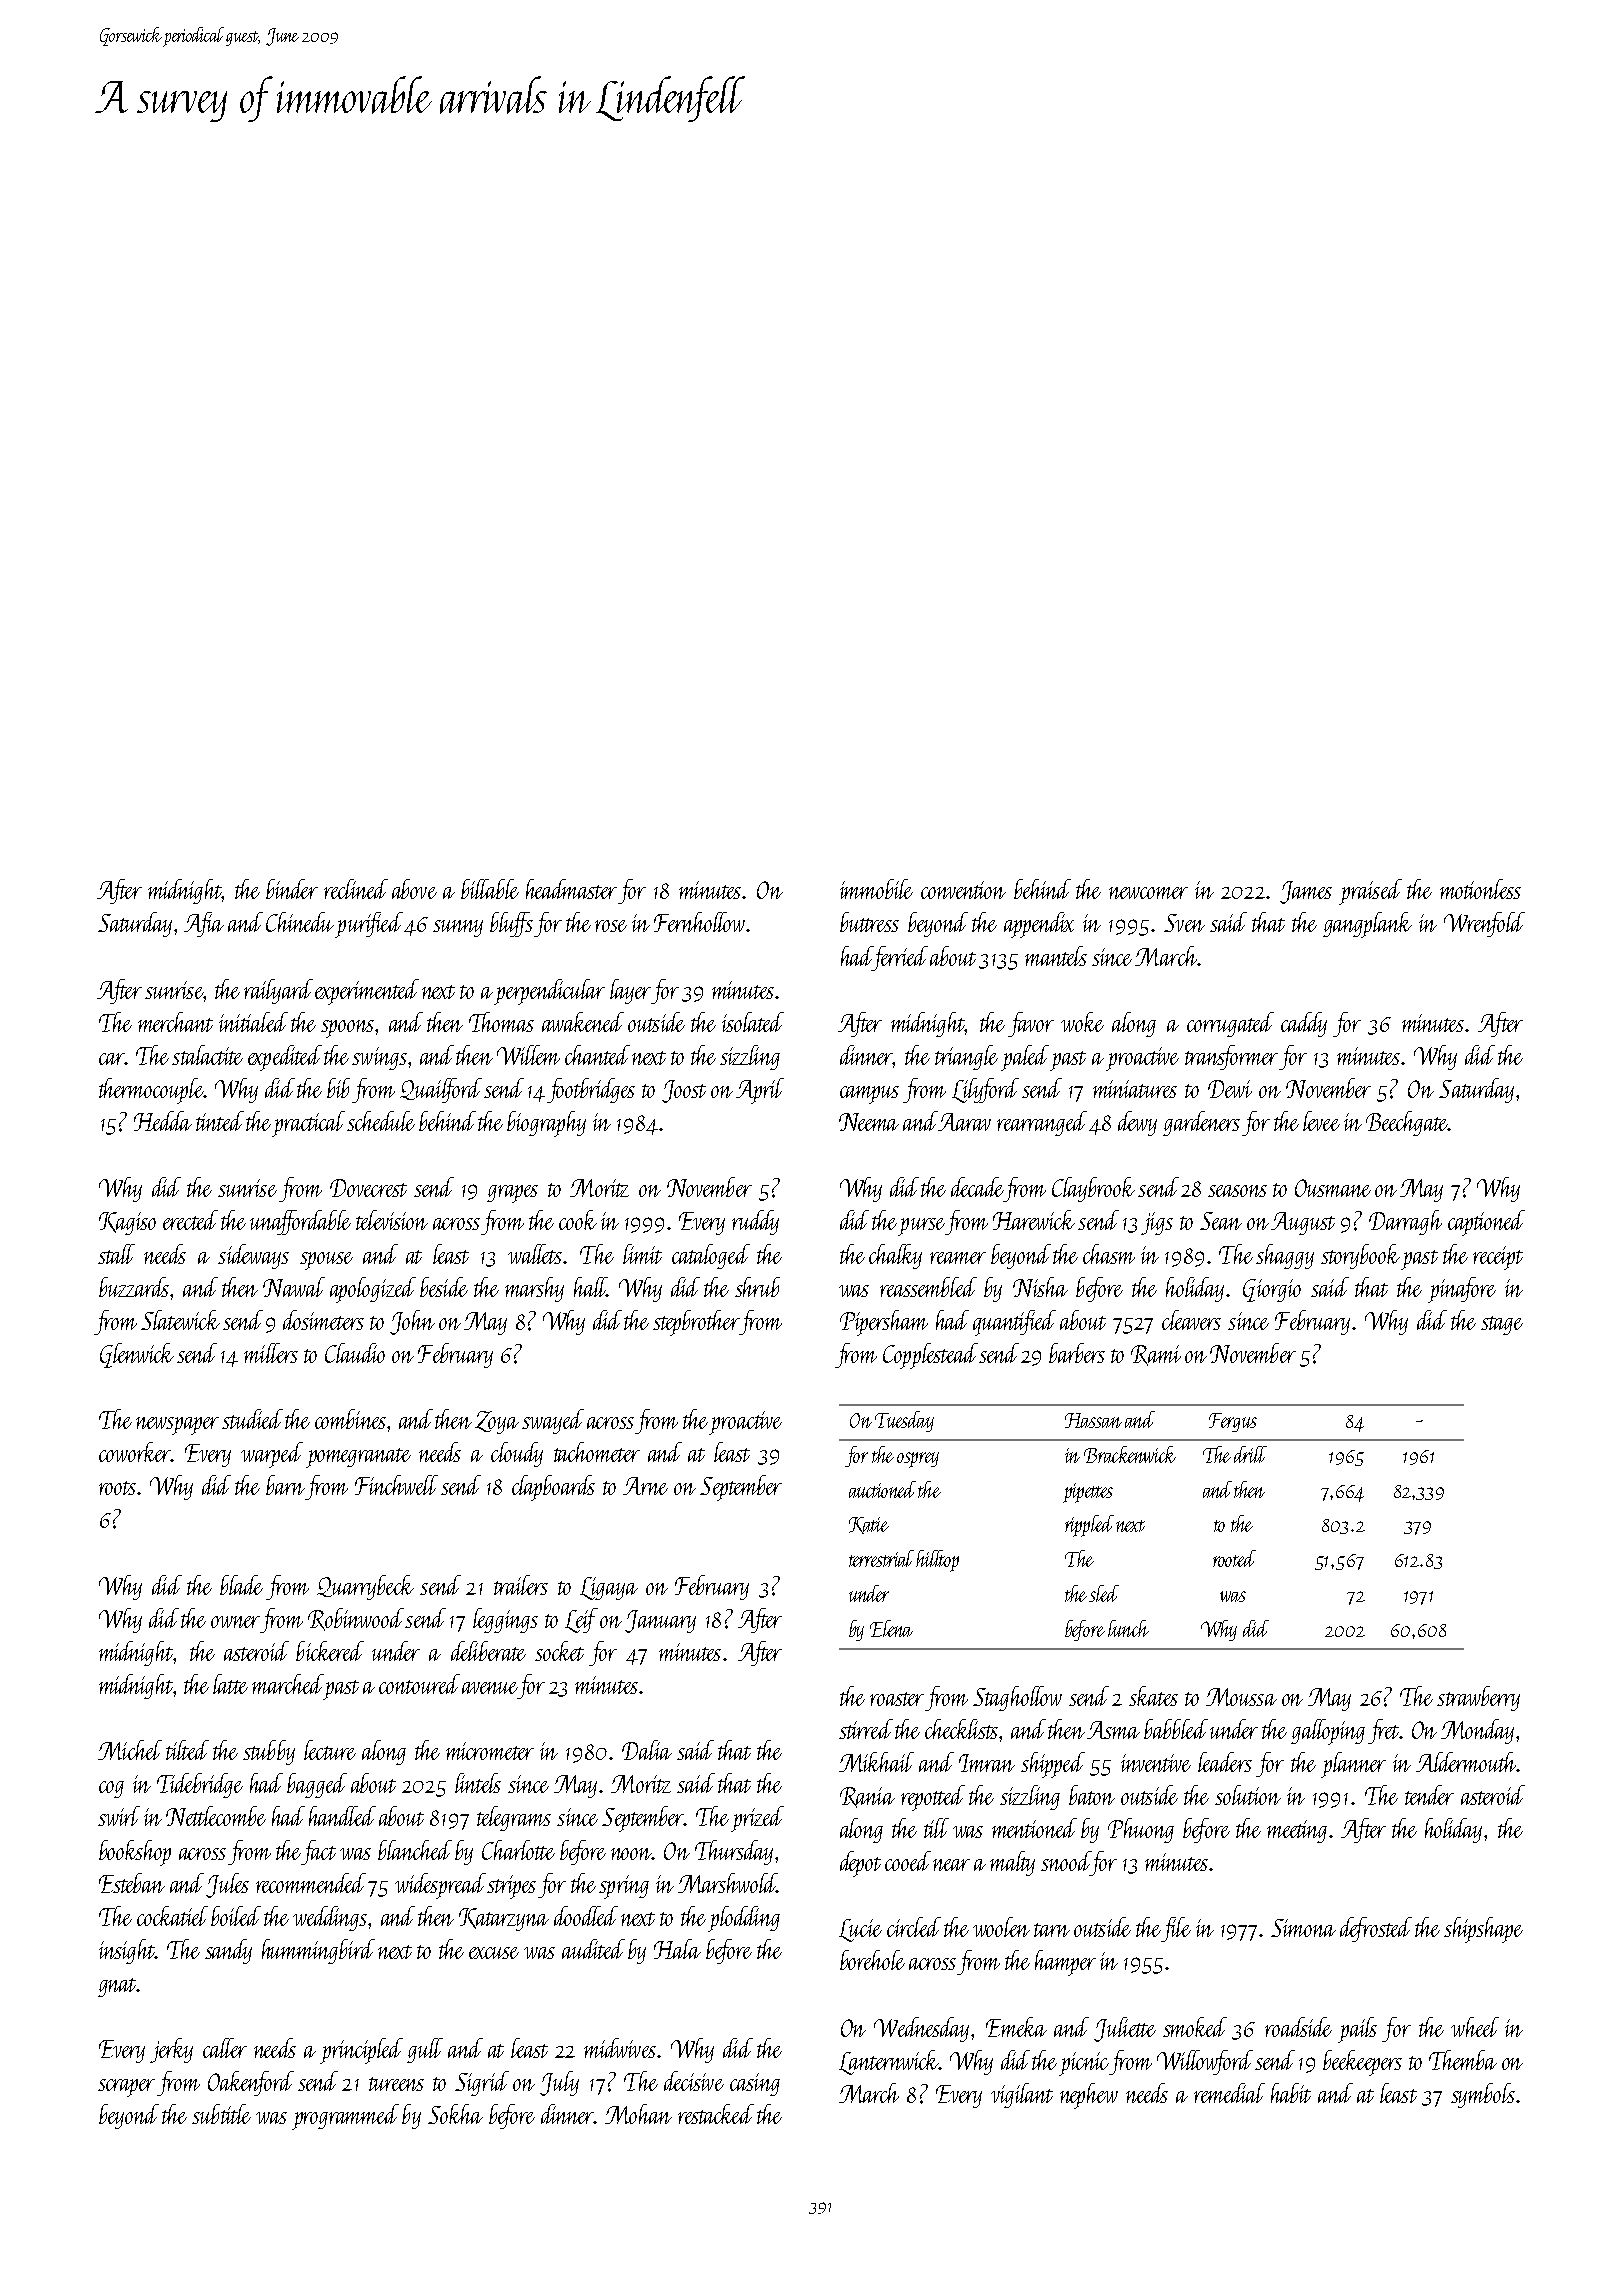 This page has height=2292, width=1620. Describe the element at coordinates (455, 2114) in the page. I see `Sokha` at that location.
